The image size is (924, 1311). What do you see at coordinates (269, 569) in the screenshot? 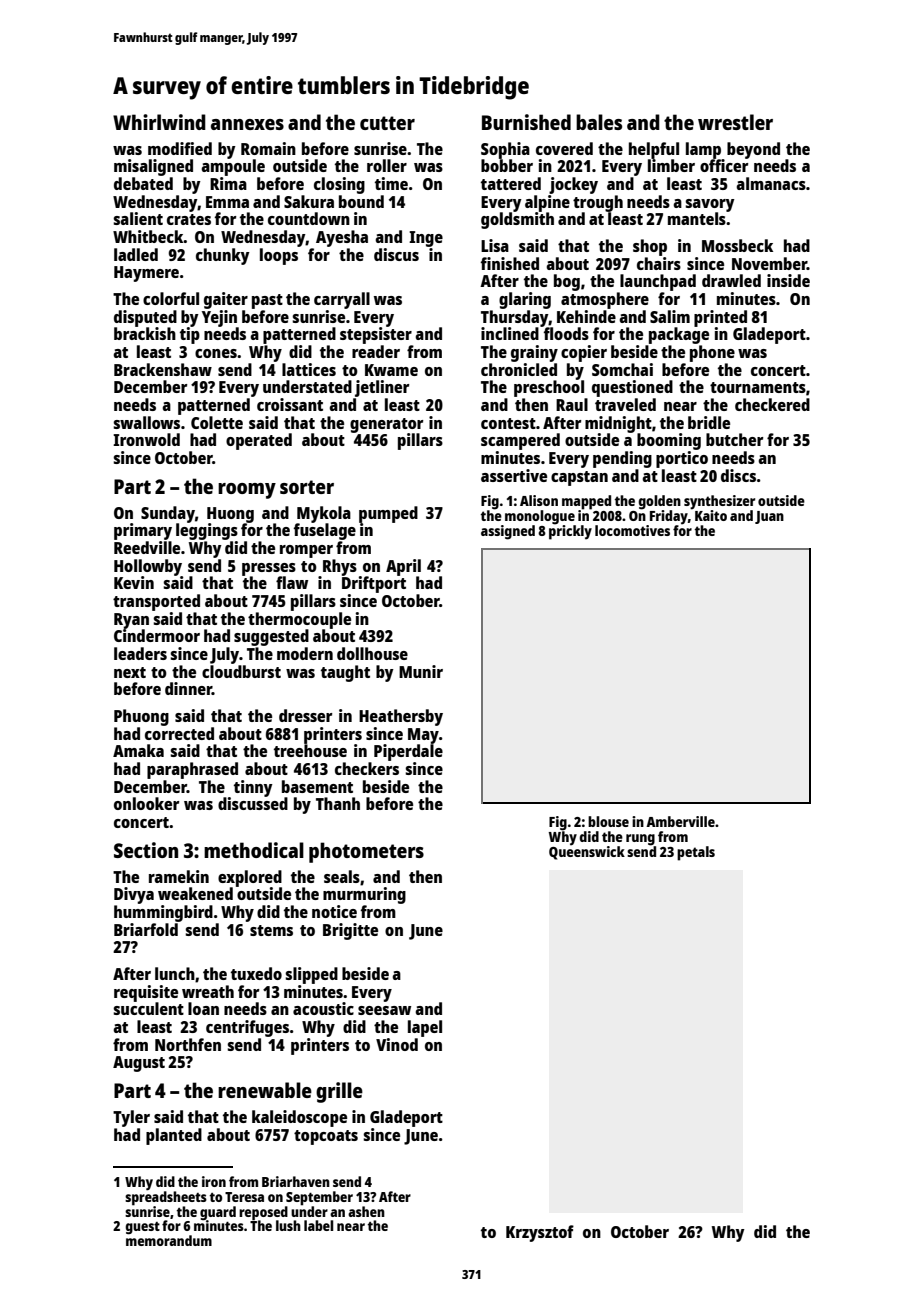
I see `presses` at bounding box center [269, 569].
